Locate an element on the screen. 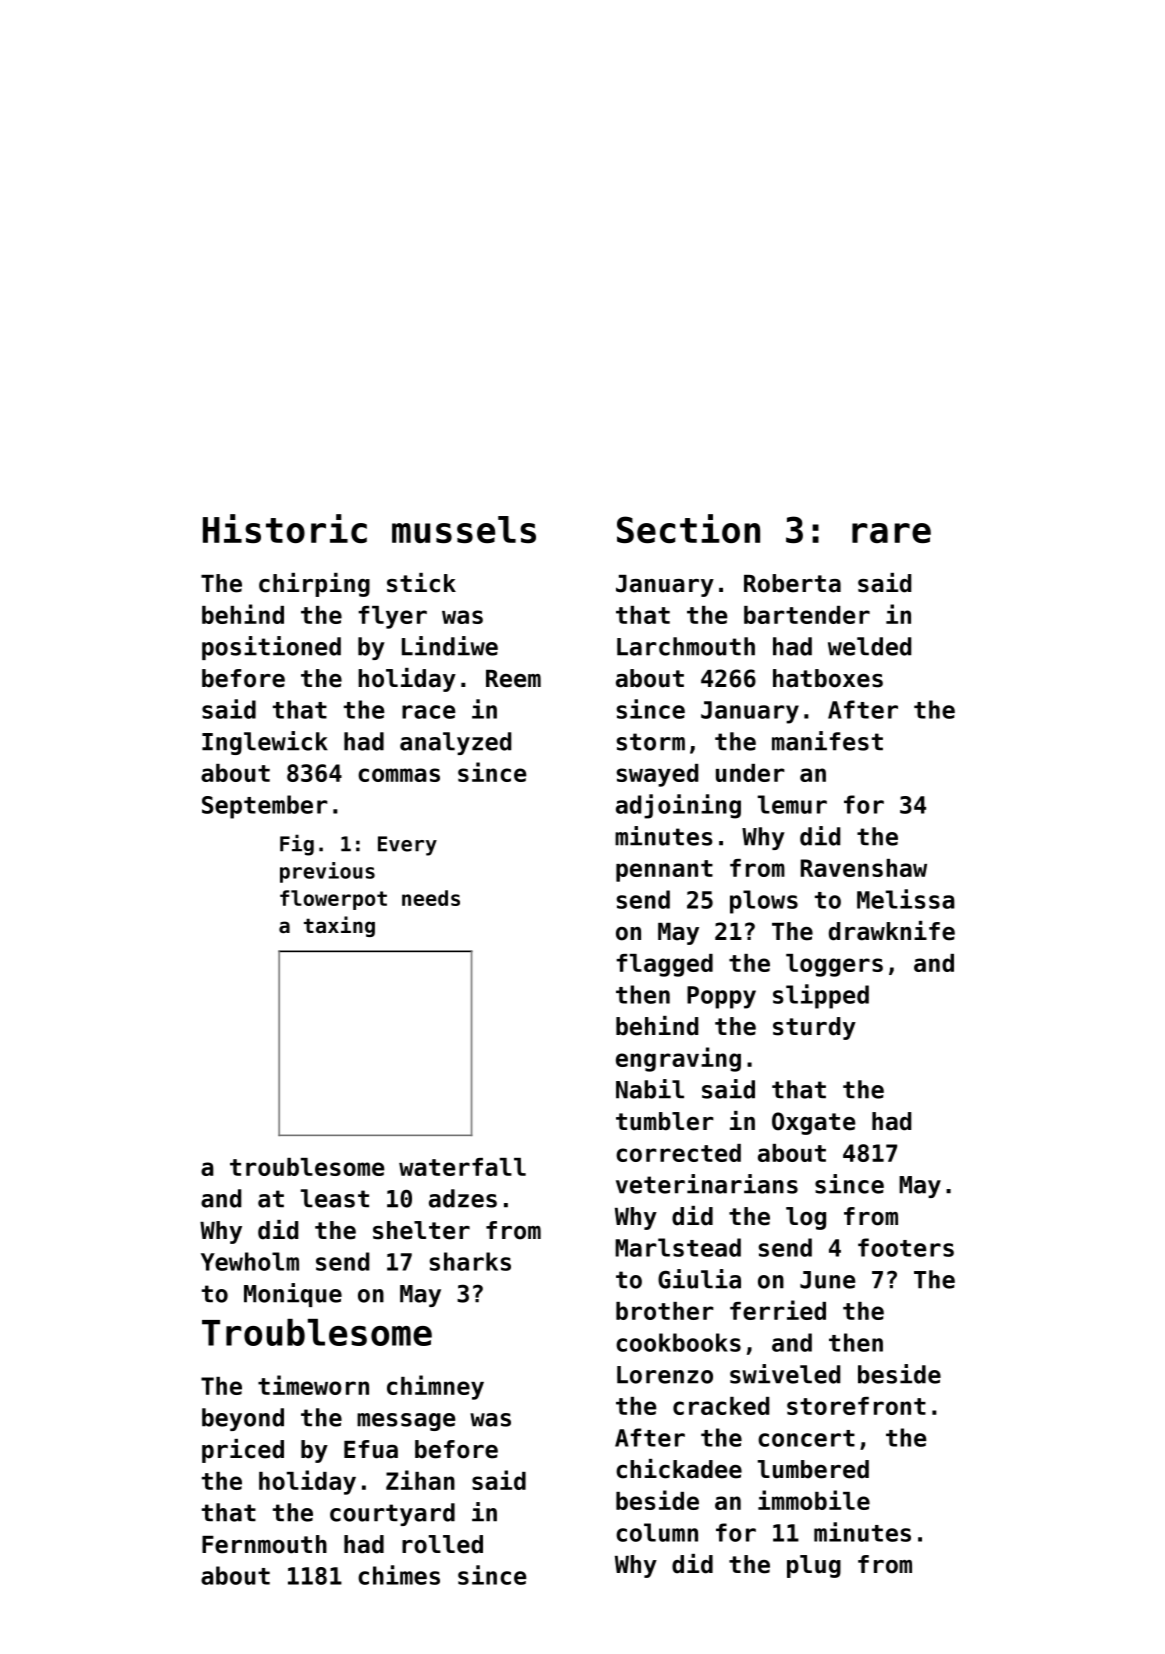  Nabil is located at coordinates (650, 1089).
